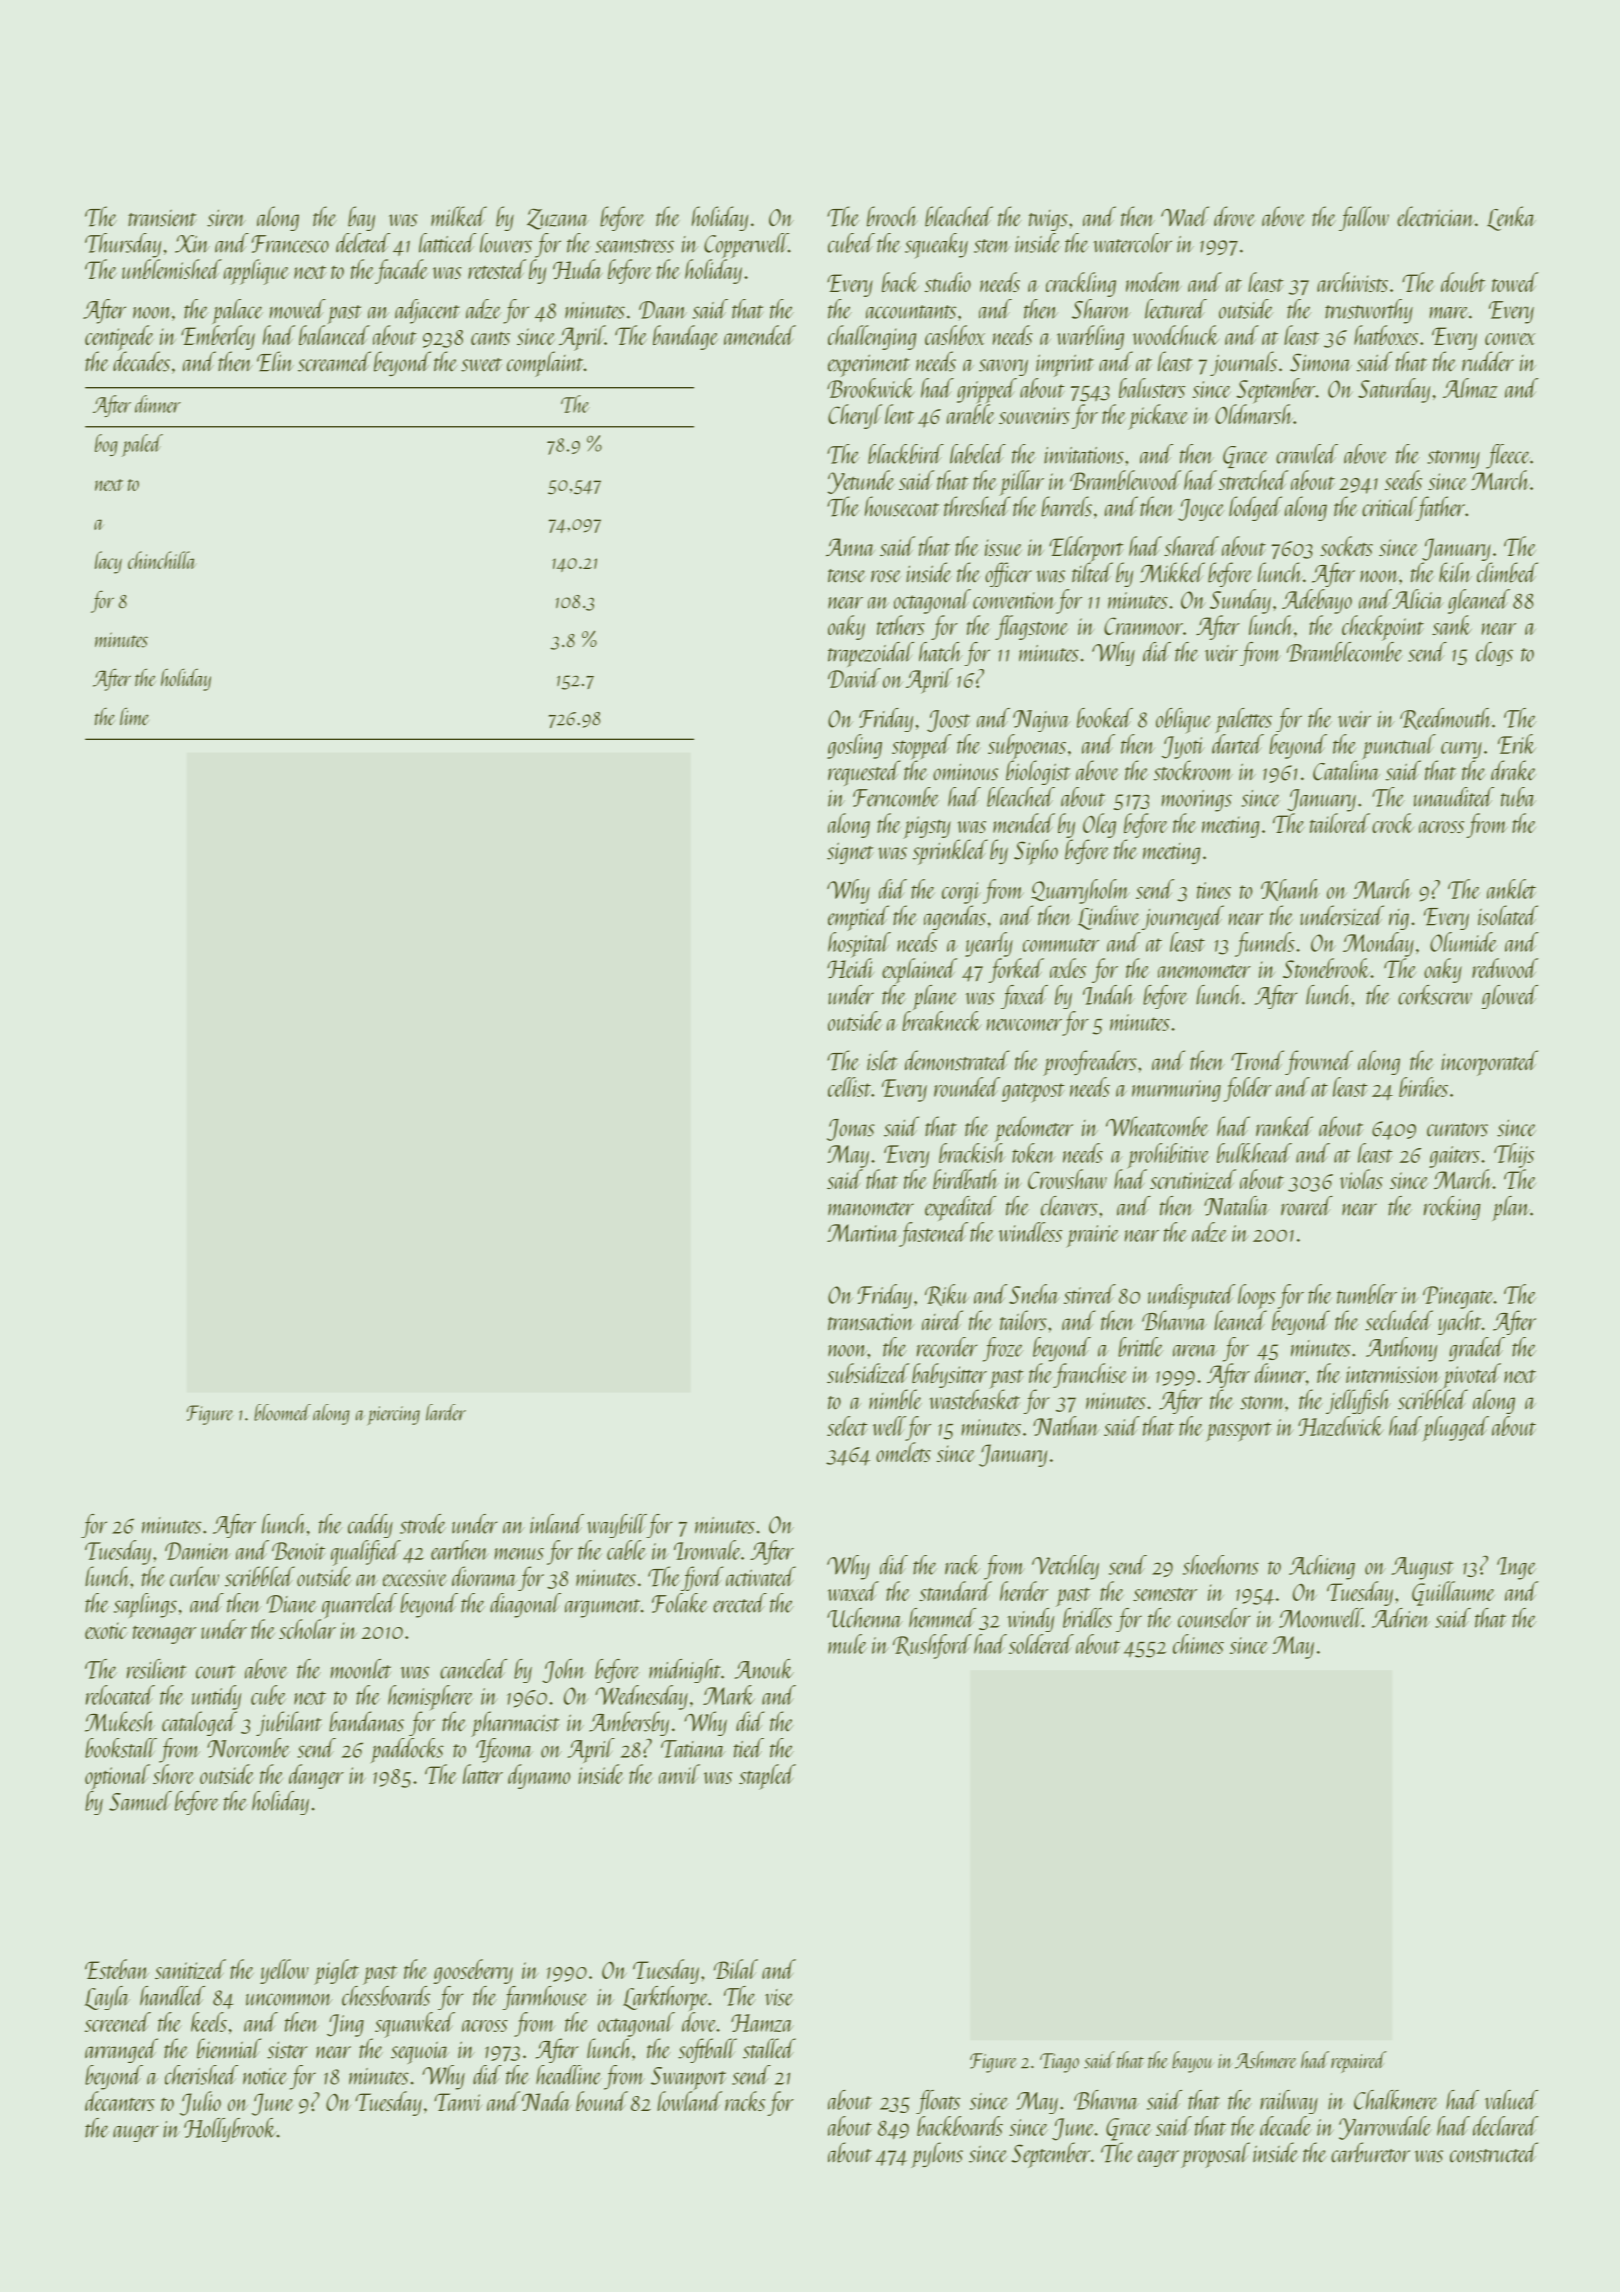 This image has width=1620, height=2292. I want to click on brooch, so click(892, 216).
